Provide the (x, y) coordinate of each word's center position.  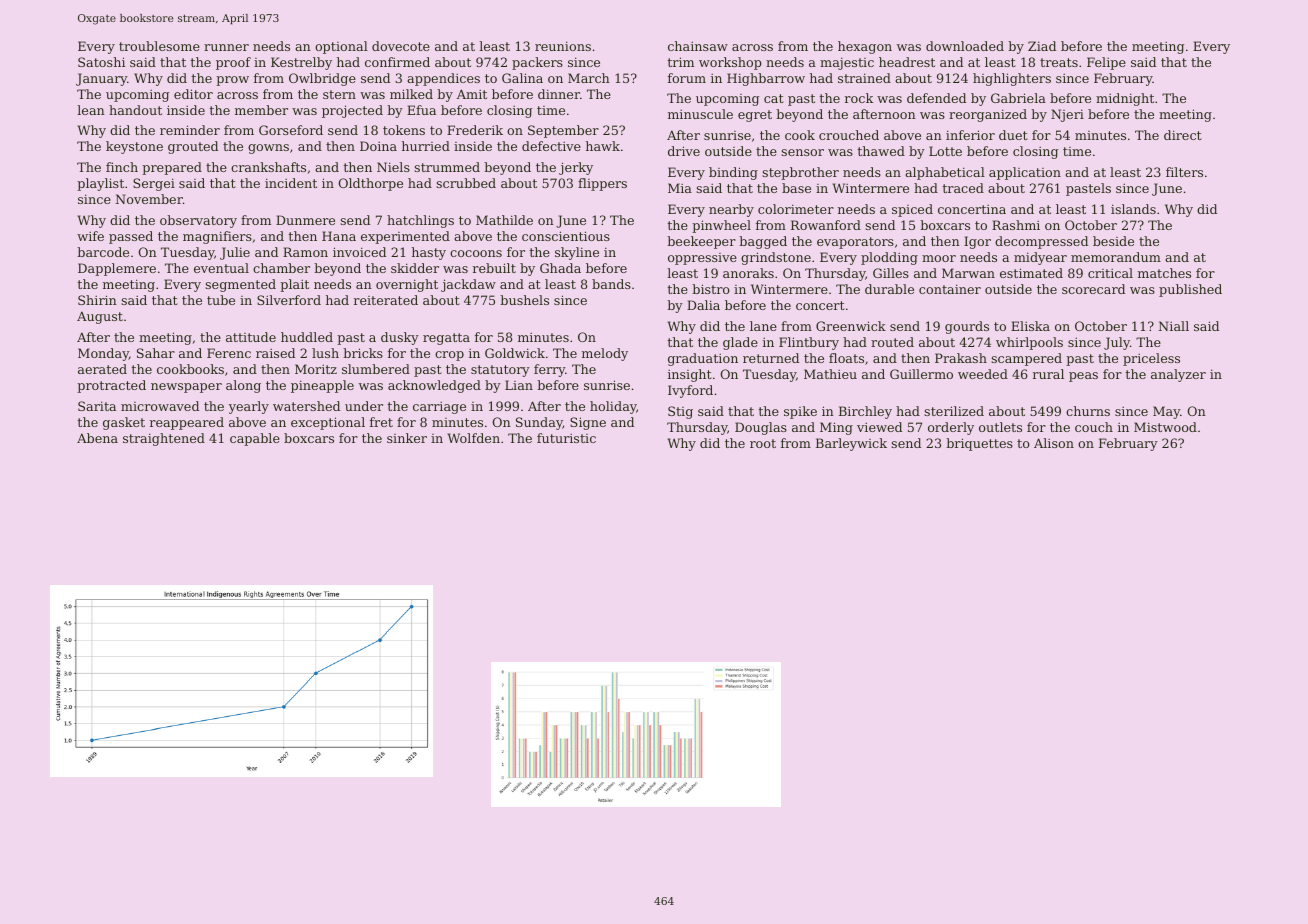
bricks (363, 353)
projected (352, 111)
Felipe (1106, 63)
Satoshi (101, 62)
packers (537, 63)
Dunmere (305, 220)
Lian (519, 385)
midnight (1125, 99)
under (364, 406)
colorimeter (796, 209)
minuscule (700, 114)
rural (1048, 374)
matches (1164, 273)
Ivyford (690, 391)
